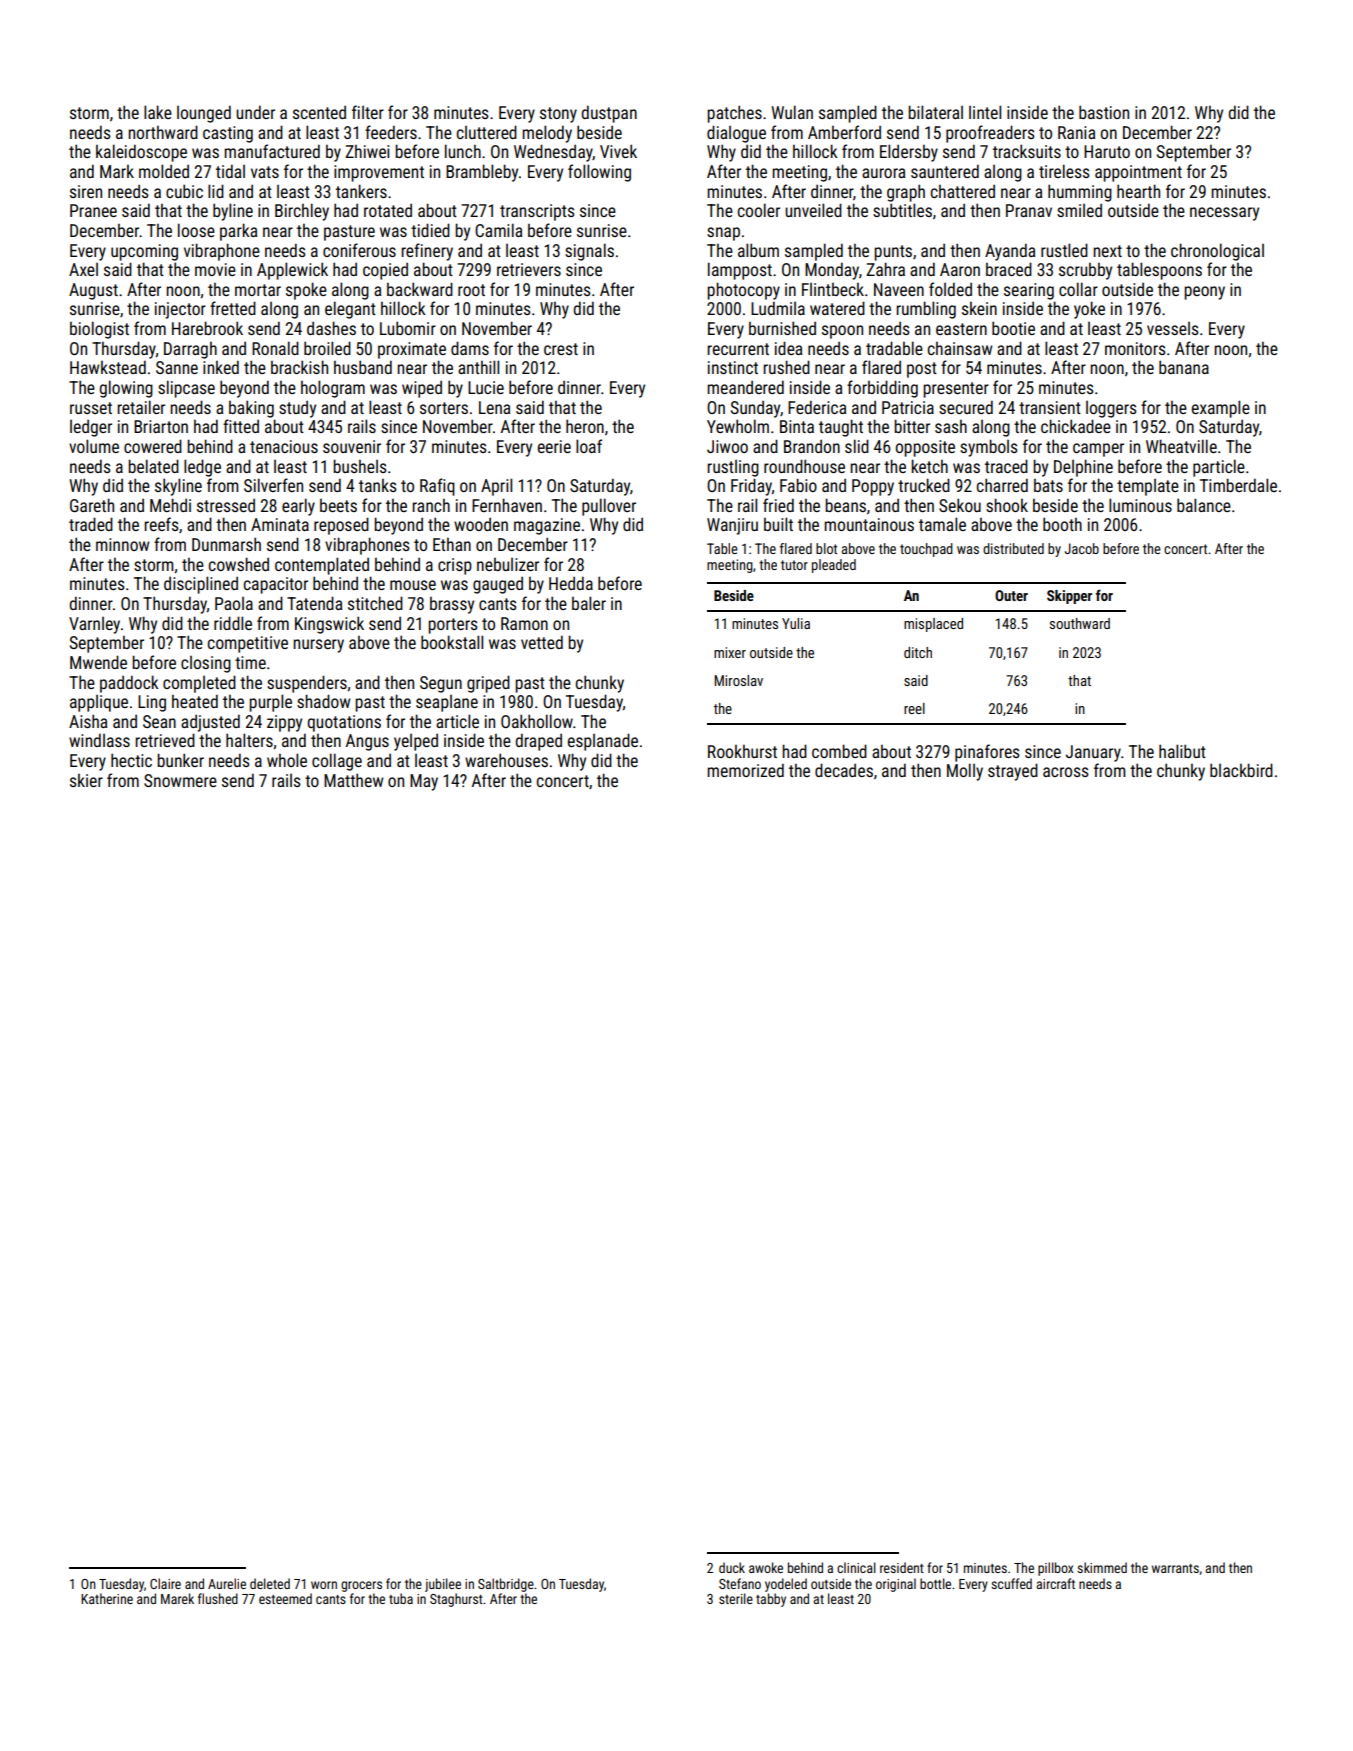 The height and width of the screenshot is (1751, 1353). What do you see at coordinates (158, 112) in the screenshot?
I see `lake` at bounding box center [158, 112].
